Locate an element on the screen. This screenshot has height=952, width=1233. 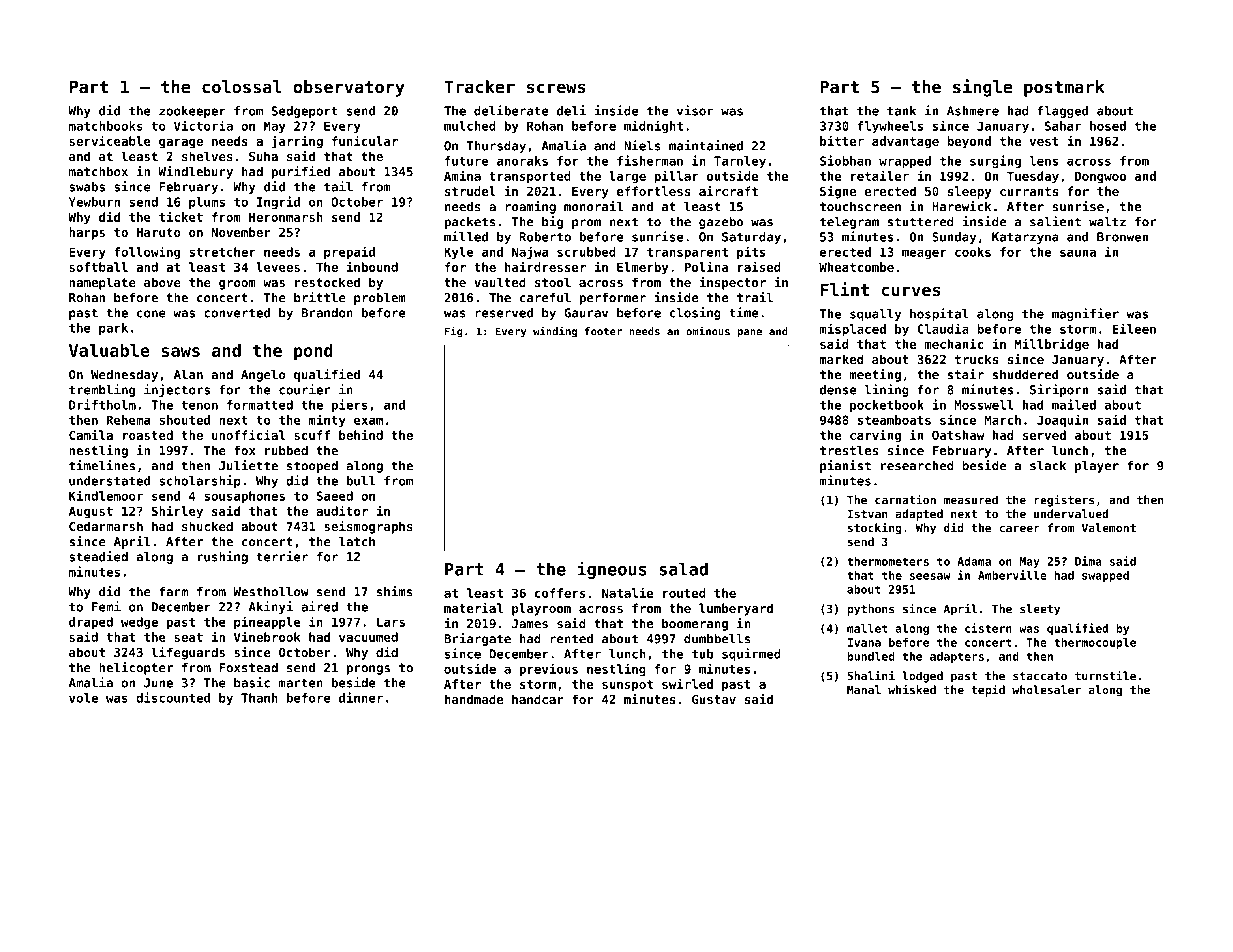
player is located at coordinates (1097, 467).
